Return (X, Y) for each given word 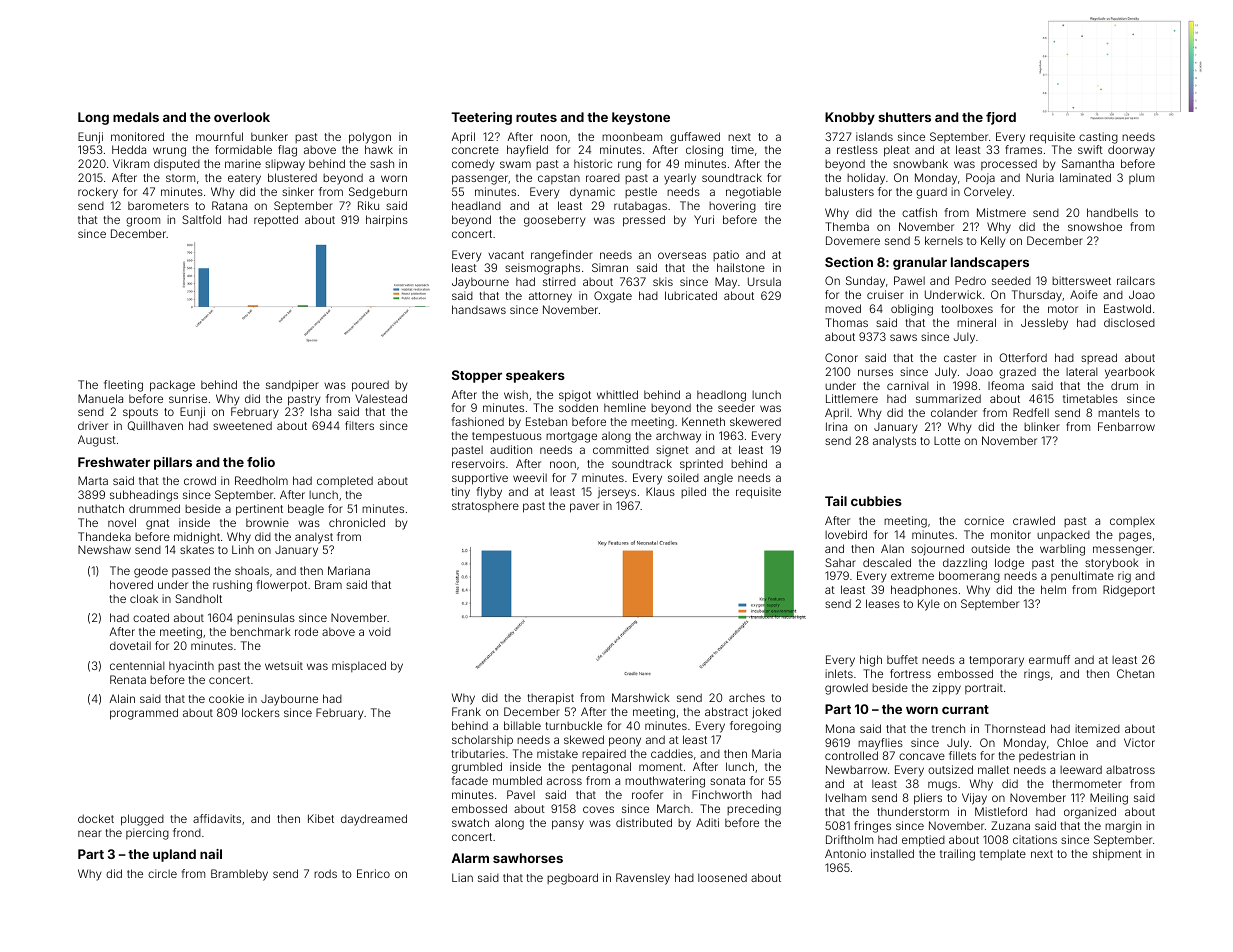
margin (1123, 827)
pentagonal (601, 768)
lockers (261, 712)
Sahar (840, 562)
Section (849, 262)
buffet (902, 659)
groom (143, 222)
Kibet (321, 818)
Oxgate (613, 297)
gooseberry (555, 221)
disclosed (1129, 322)
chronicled (357, 522)
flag (287, 151)
